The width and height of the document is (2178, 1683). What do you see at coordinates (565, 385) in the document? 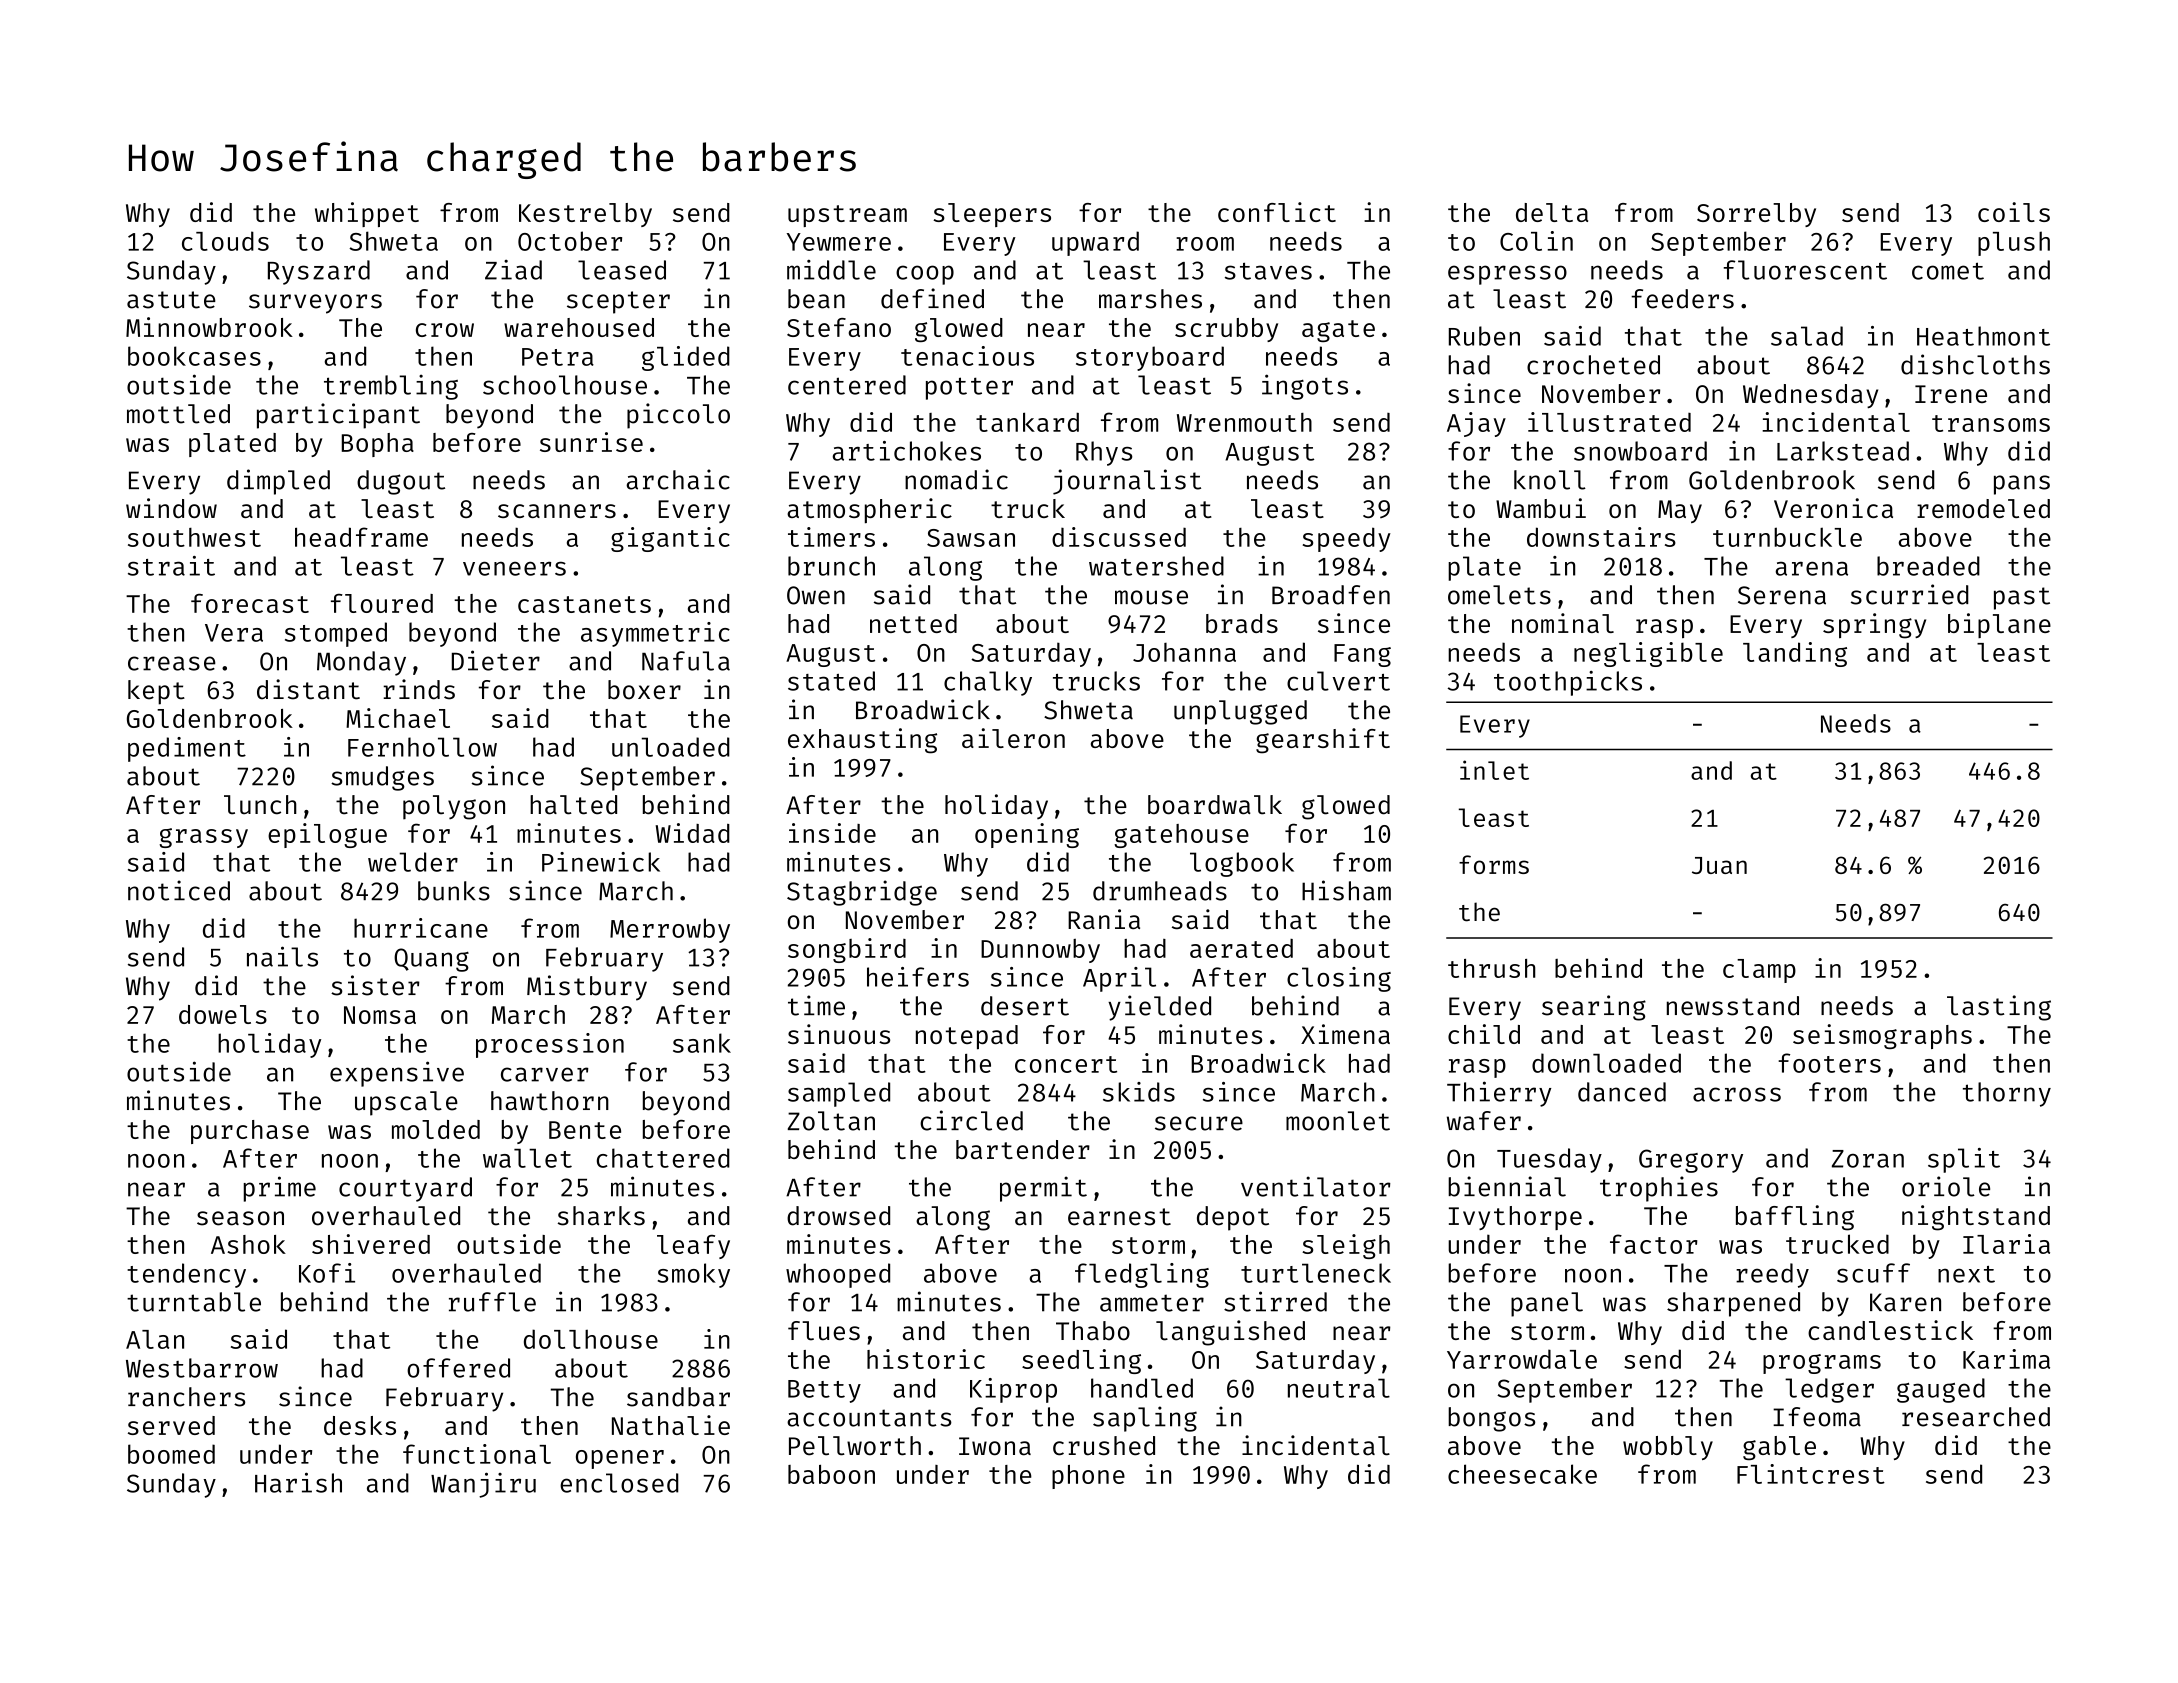
I see `schoolhouse` at bounding box center [565, 385].
